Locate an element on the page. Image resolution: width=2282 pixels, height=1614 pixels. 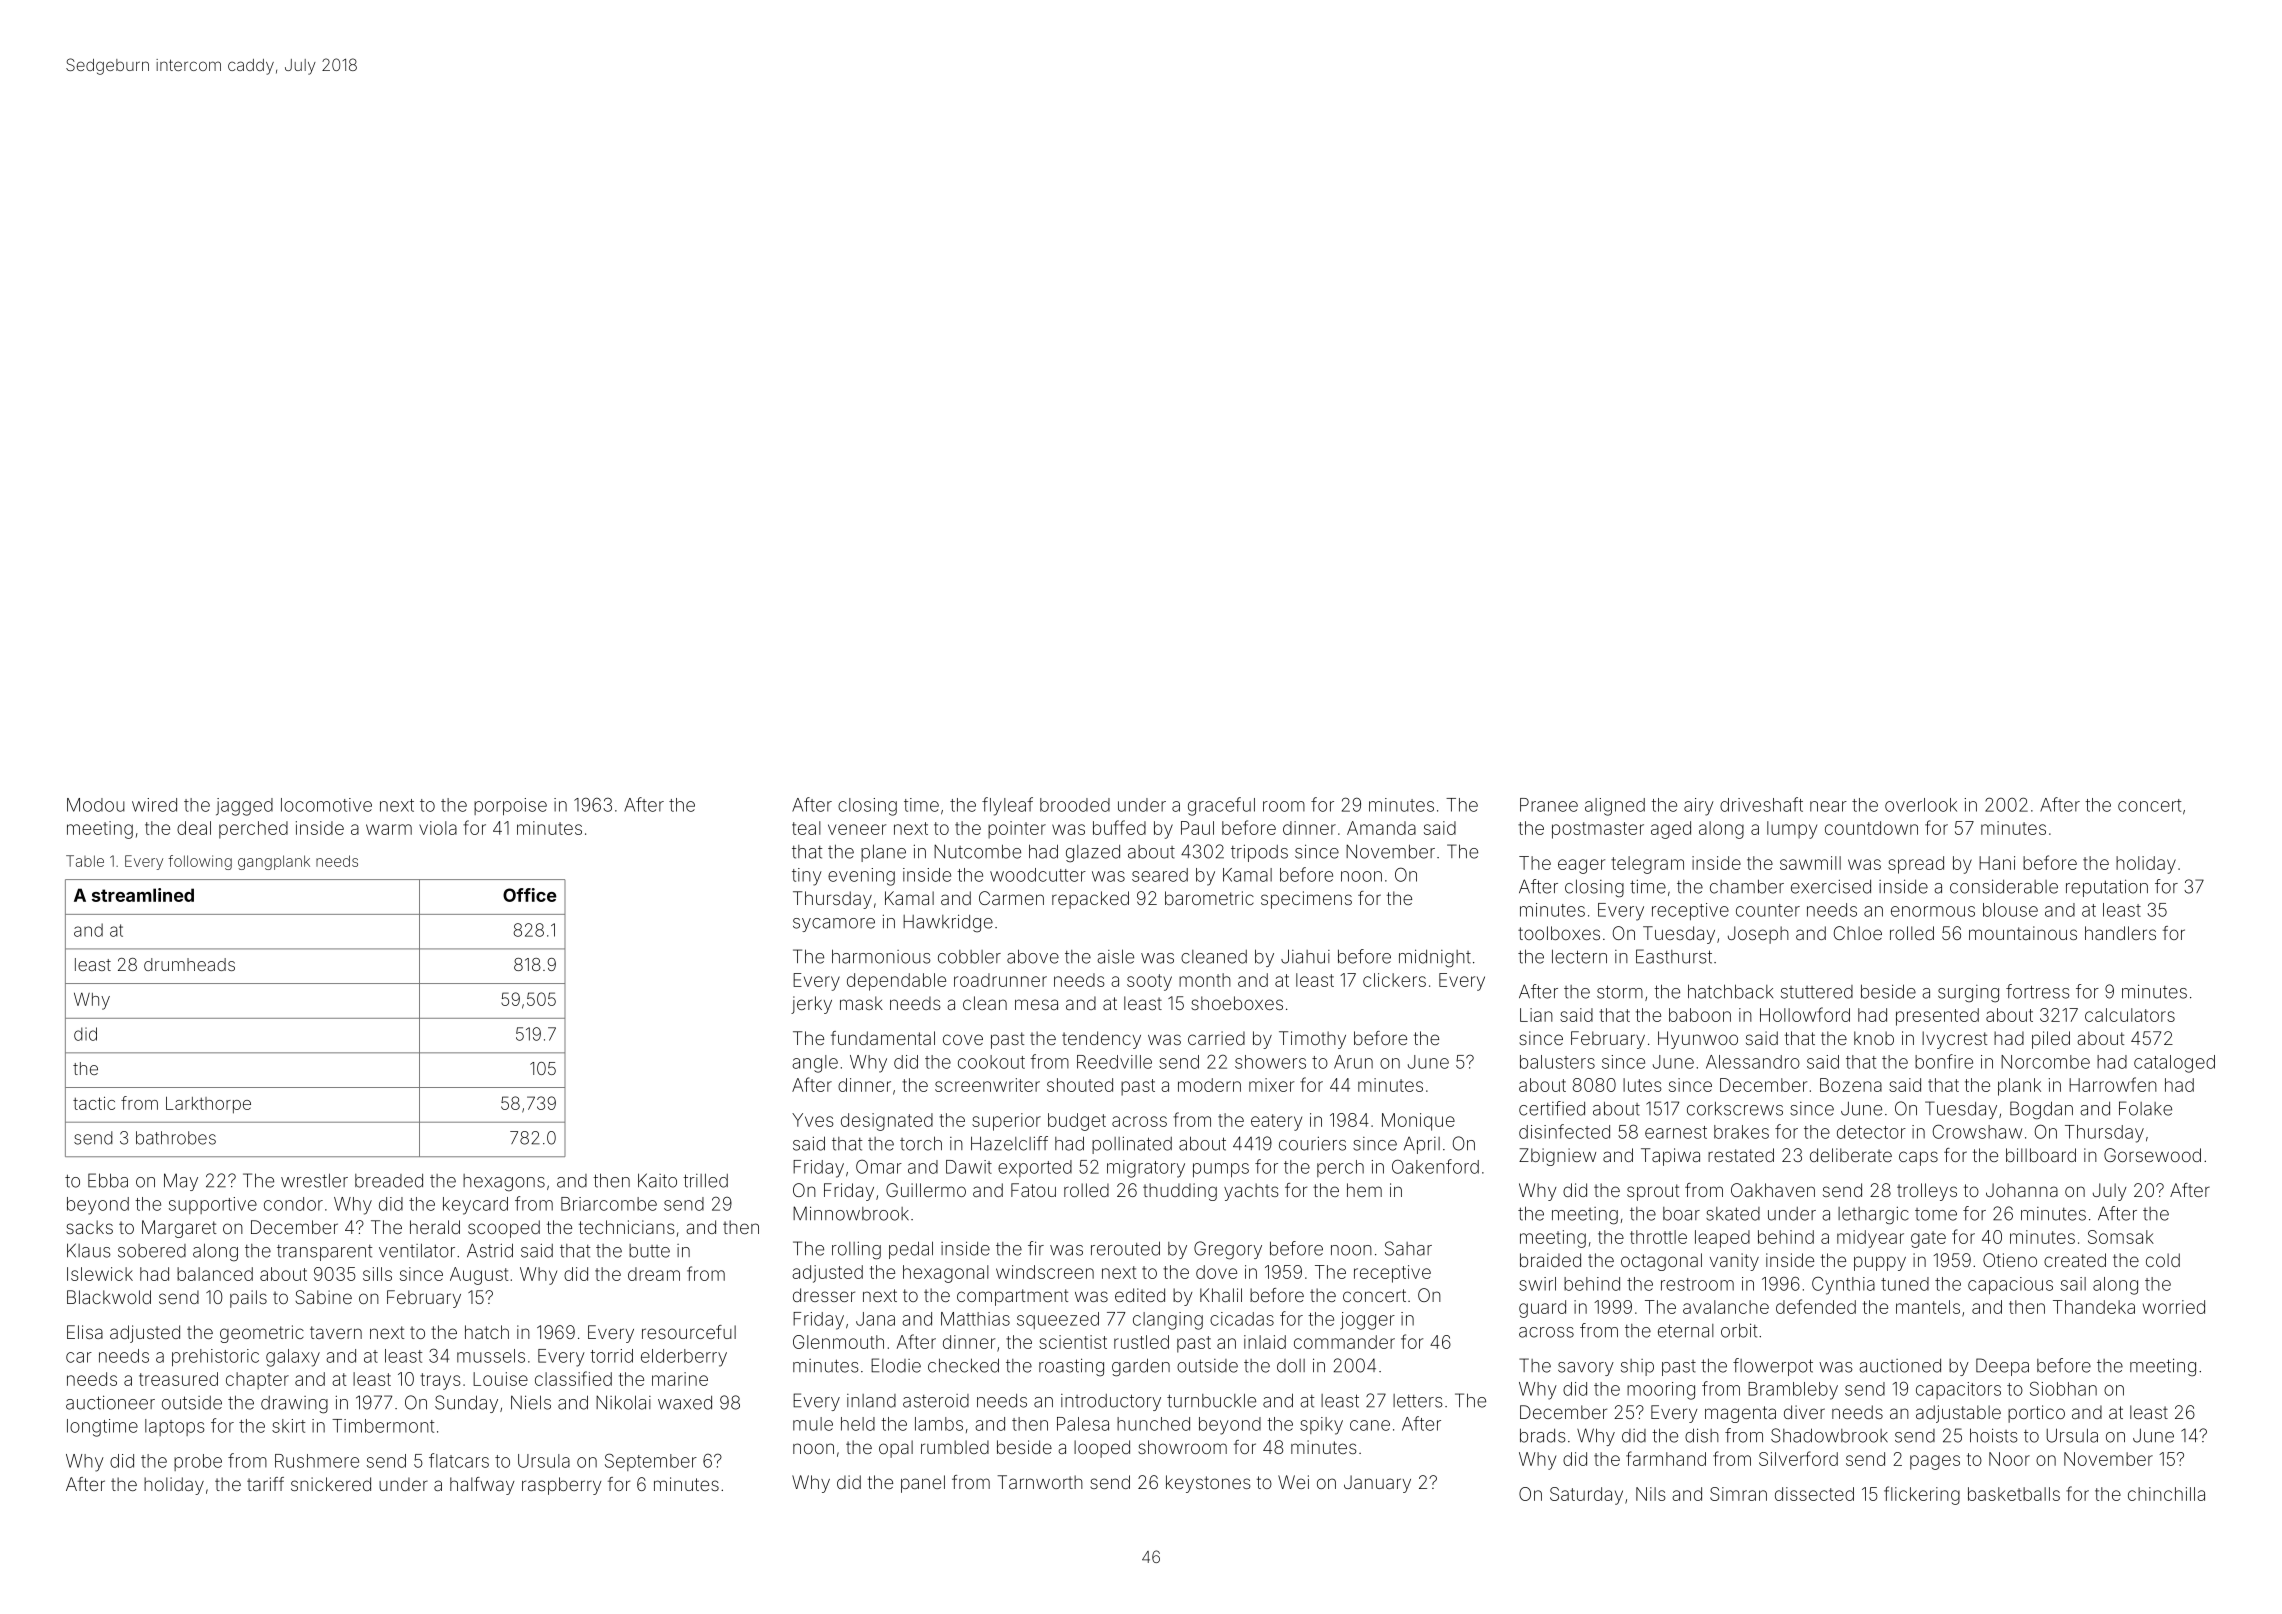
wired is located at coordinates (154, 805).
